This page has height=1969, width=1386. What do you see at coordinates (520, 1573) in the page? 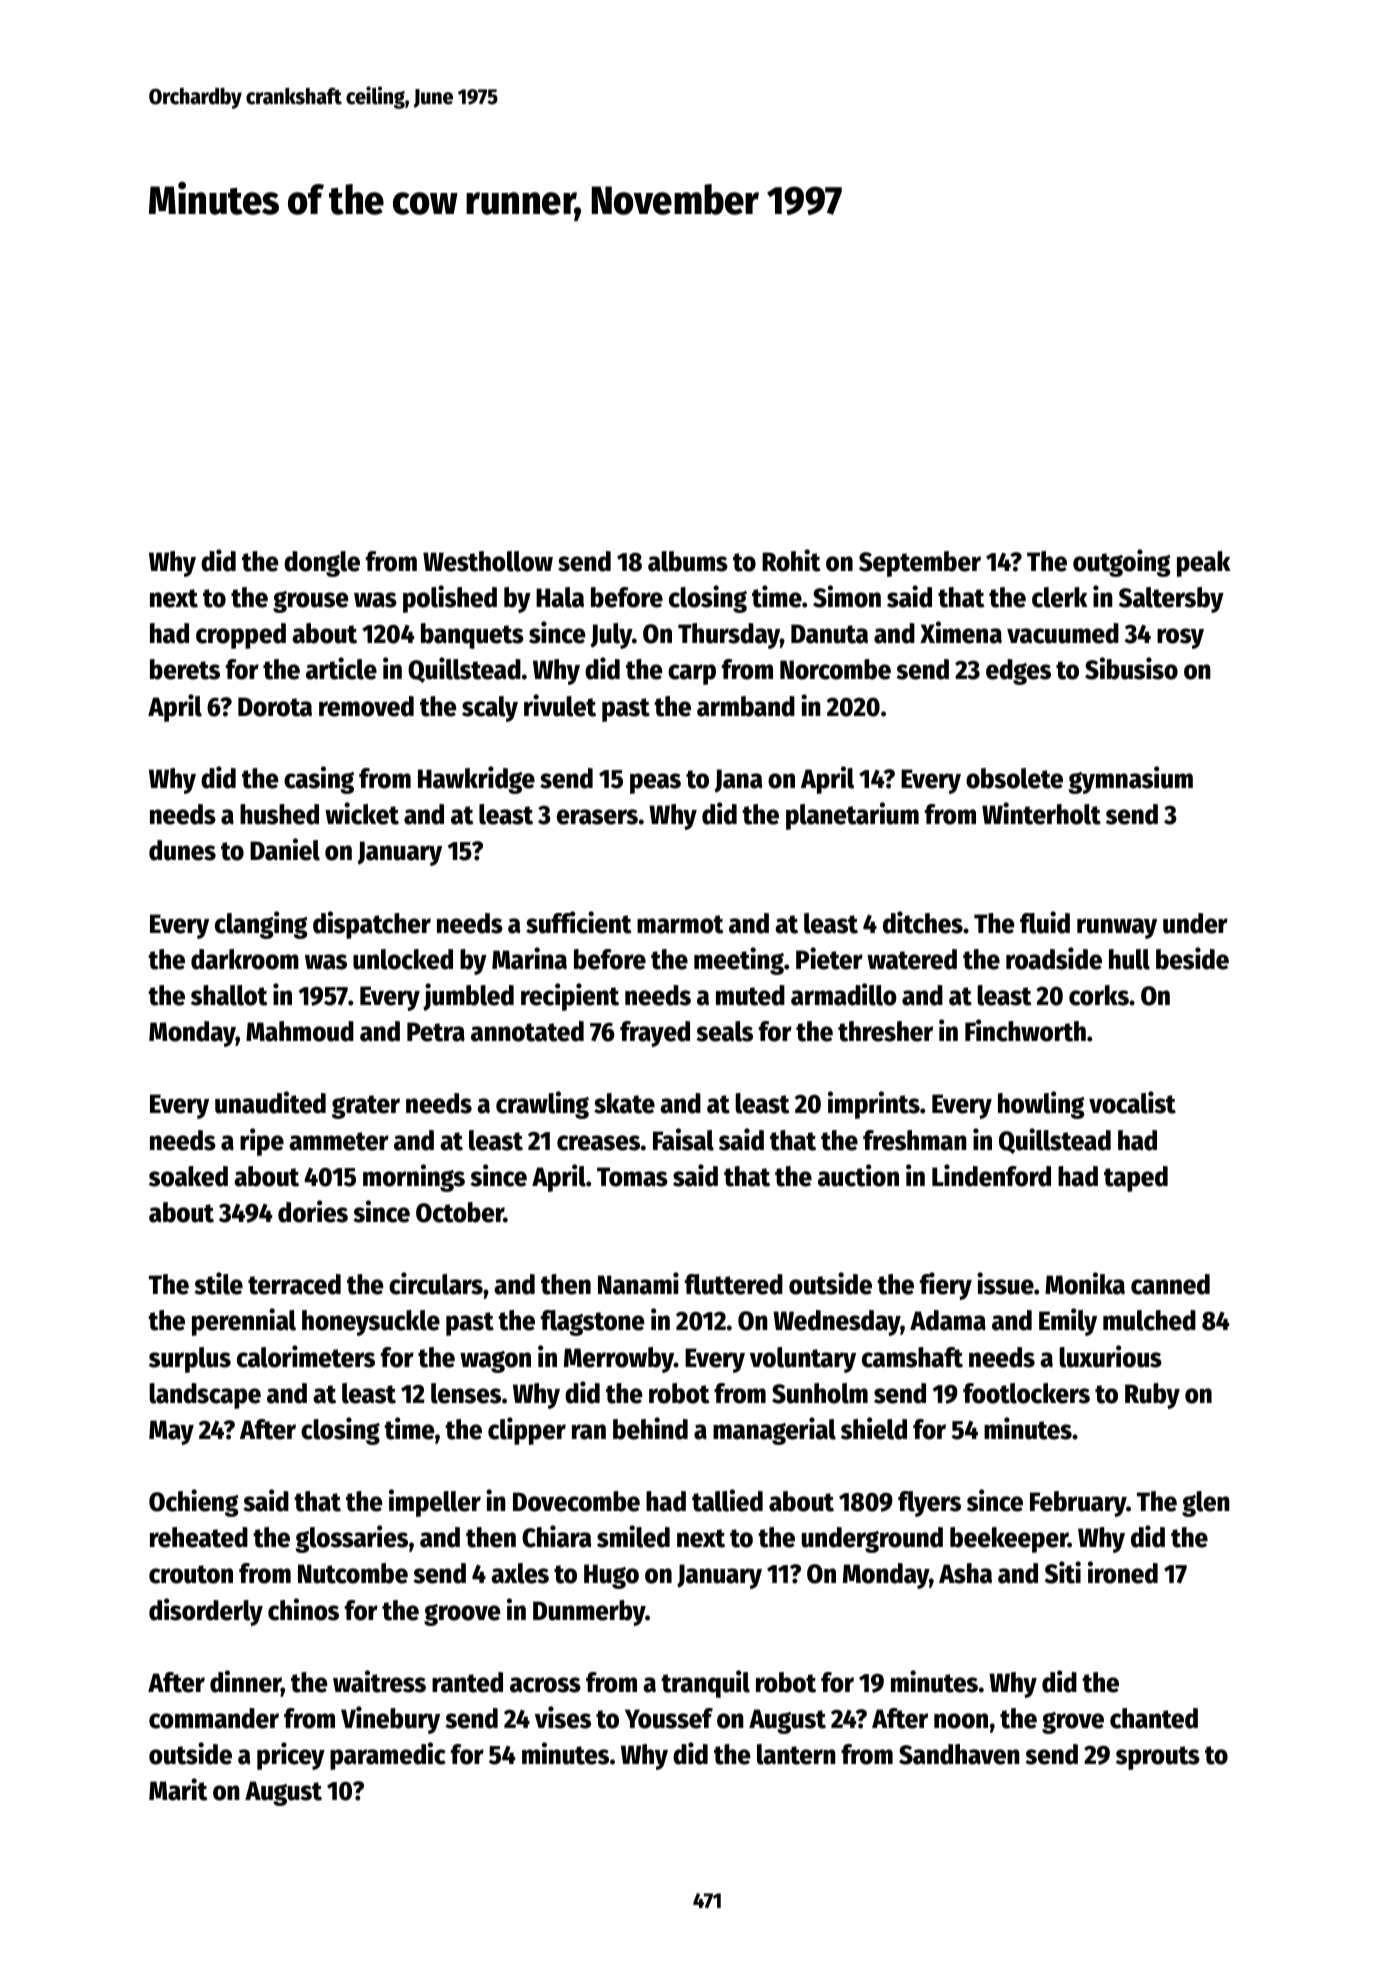
I see `axles` at bounding box center [520, 1573].
